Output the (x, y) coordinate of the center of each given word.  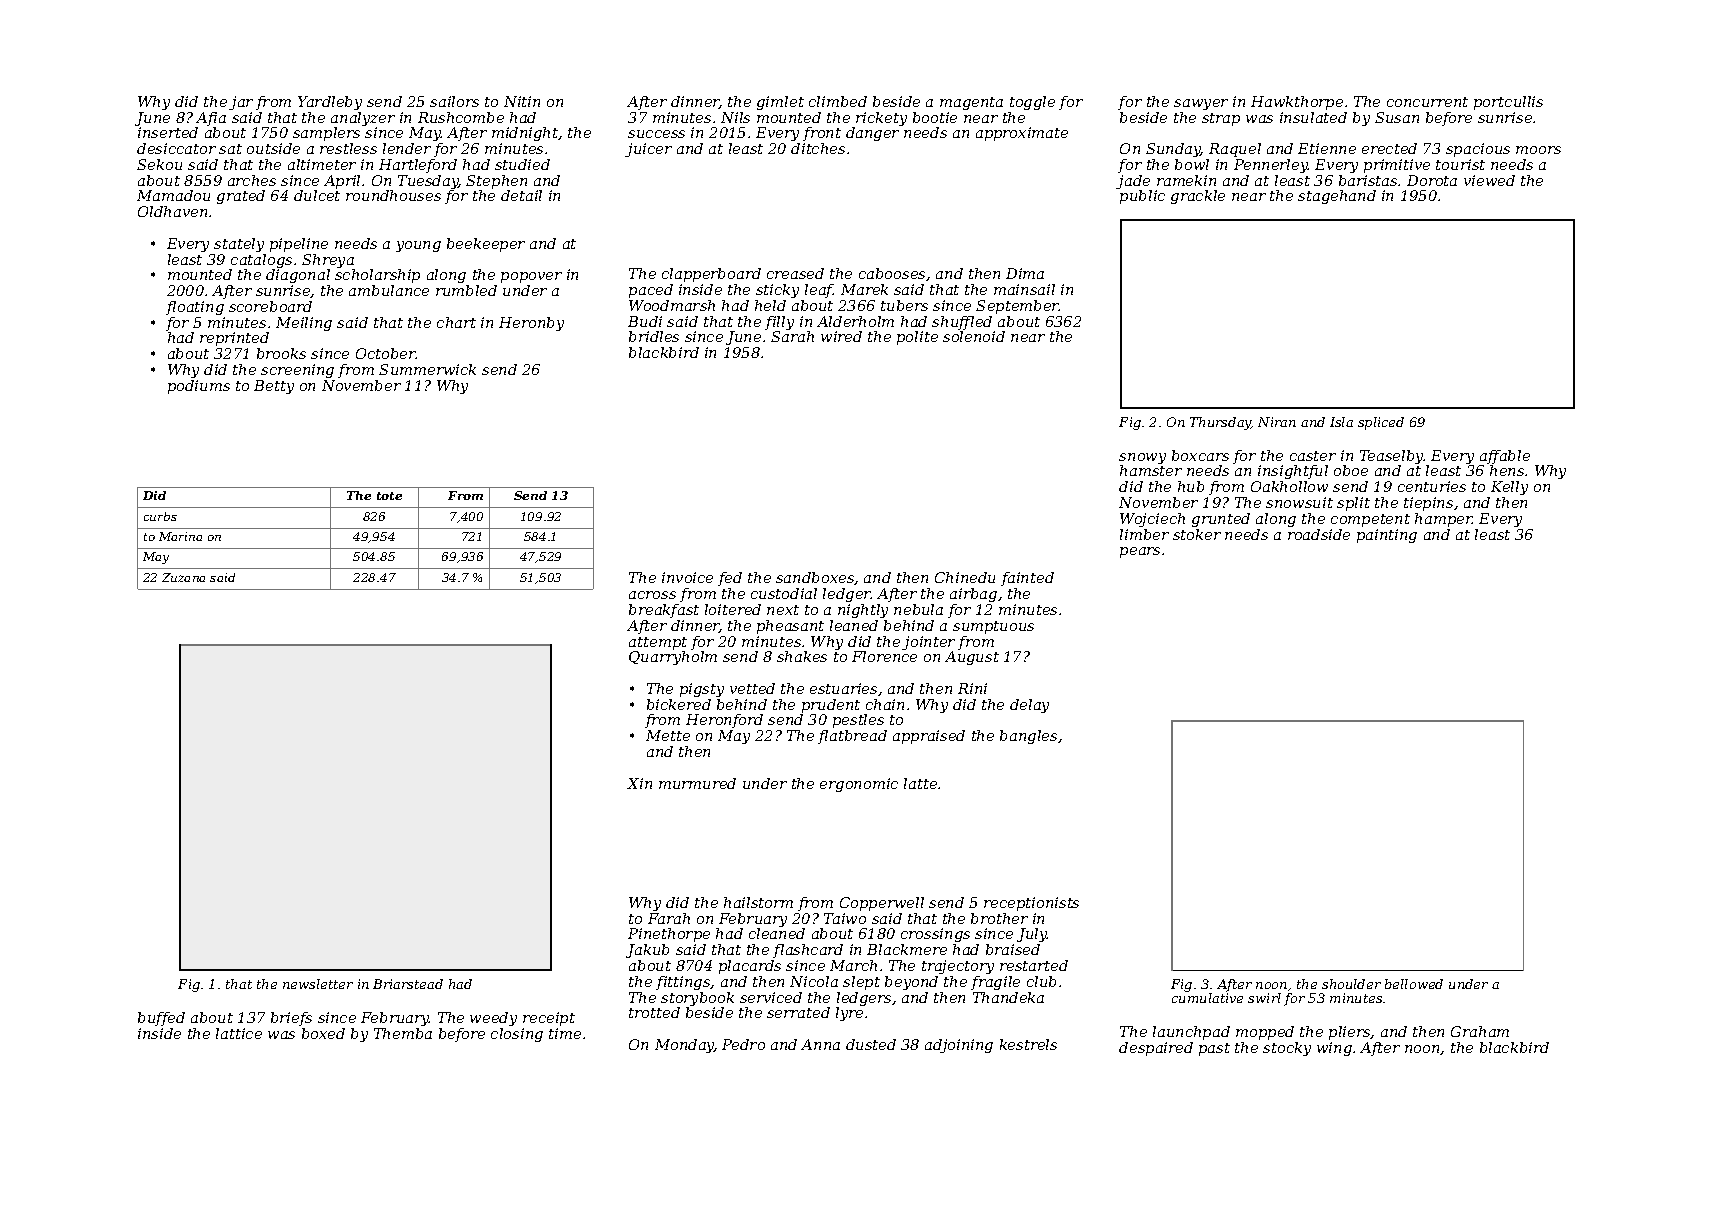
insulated (1313, 117)
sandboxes (815, 578)
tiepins (1428, 504)
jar (241, 103)
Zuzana (183, 577)
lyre (849, 1014)
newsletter (318, 984)
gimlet (780, 103)
